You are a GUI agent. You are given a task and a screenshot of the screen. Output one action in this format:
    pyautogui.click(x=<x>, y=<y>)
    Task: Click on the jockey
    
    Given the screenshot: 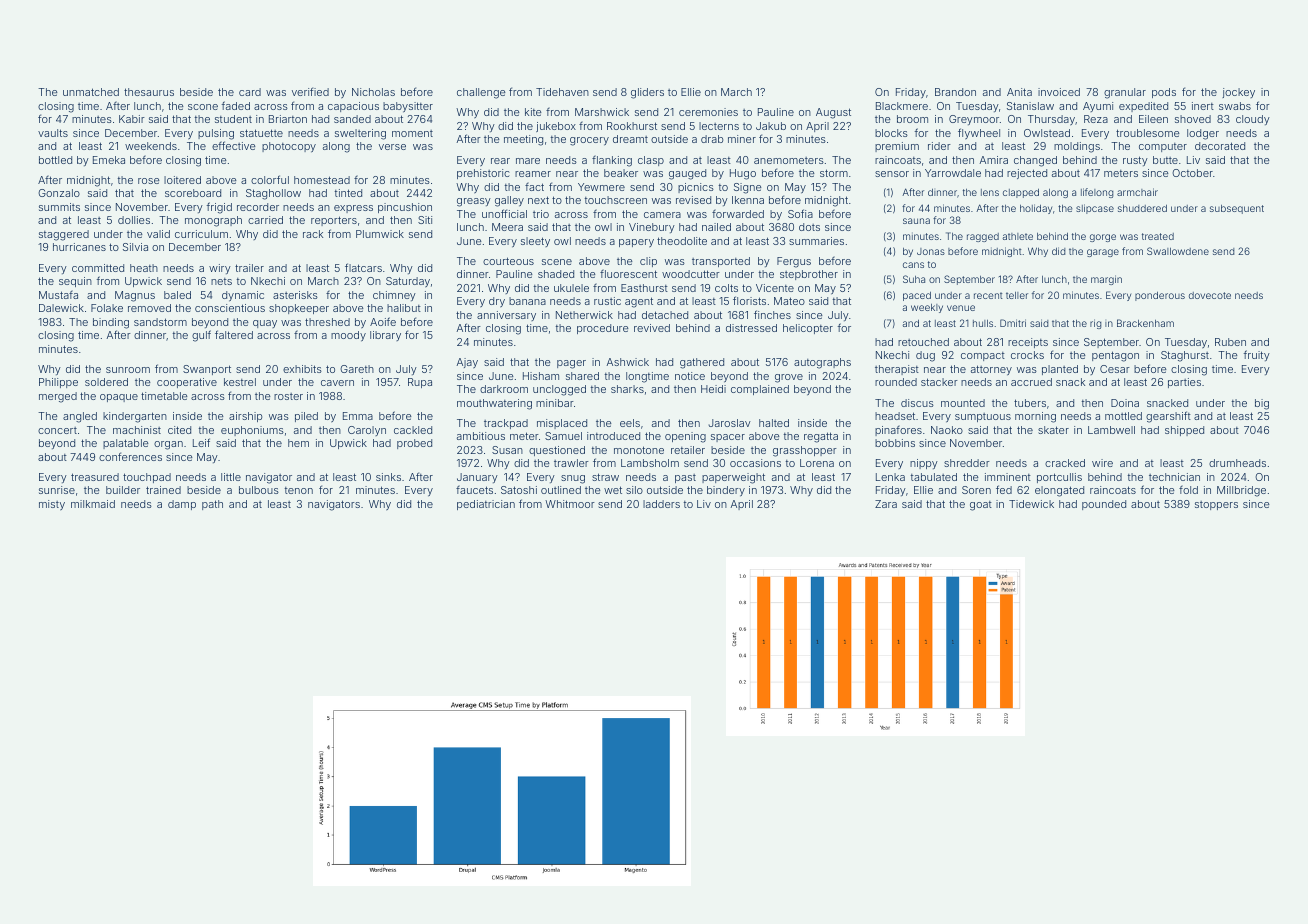 What is the action you would take?
    pyautogui.click(x=1238, y=93)
